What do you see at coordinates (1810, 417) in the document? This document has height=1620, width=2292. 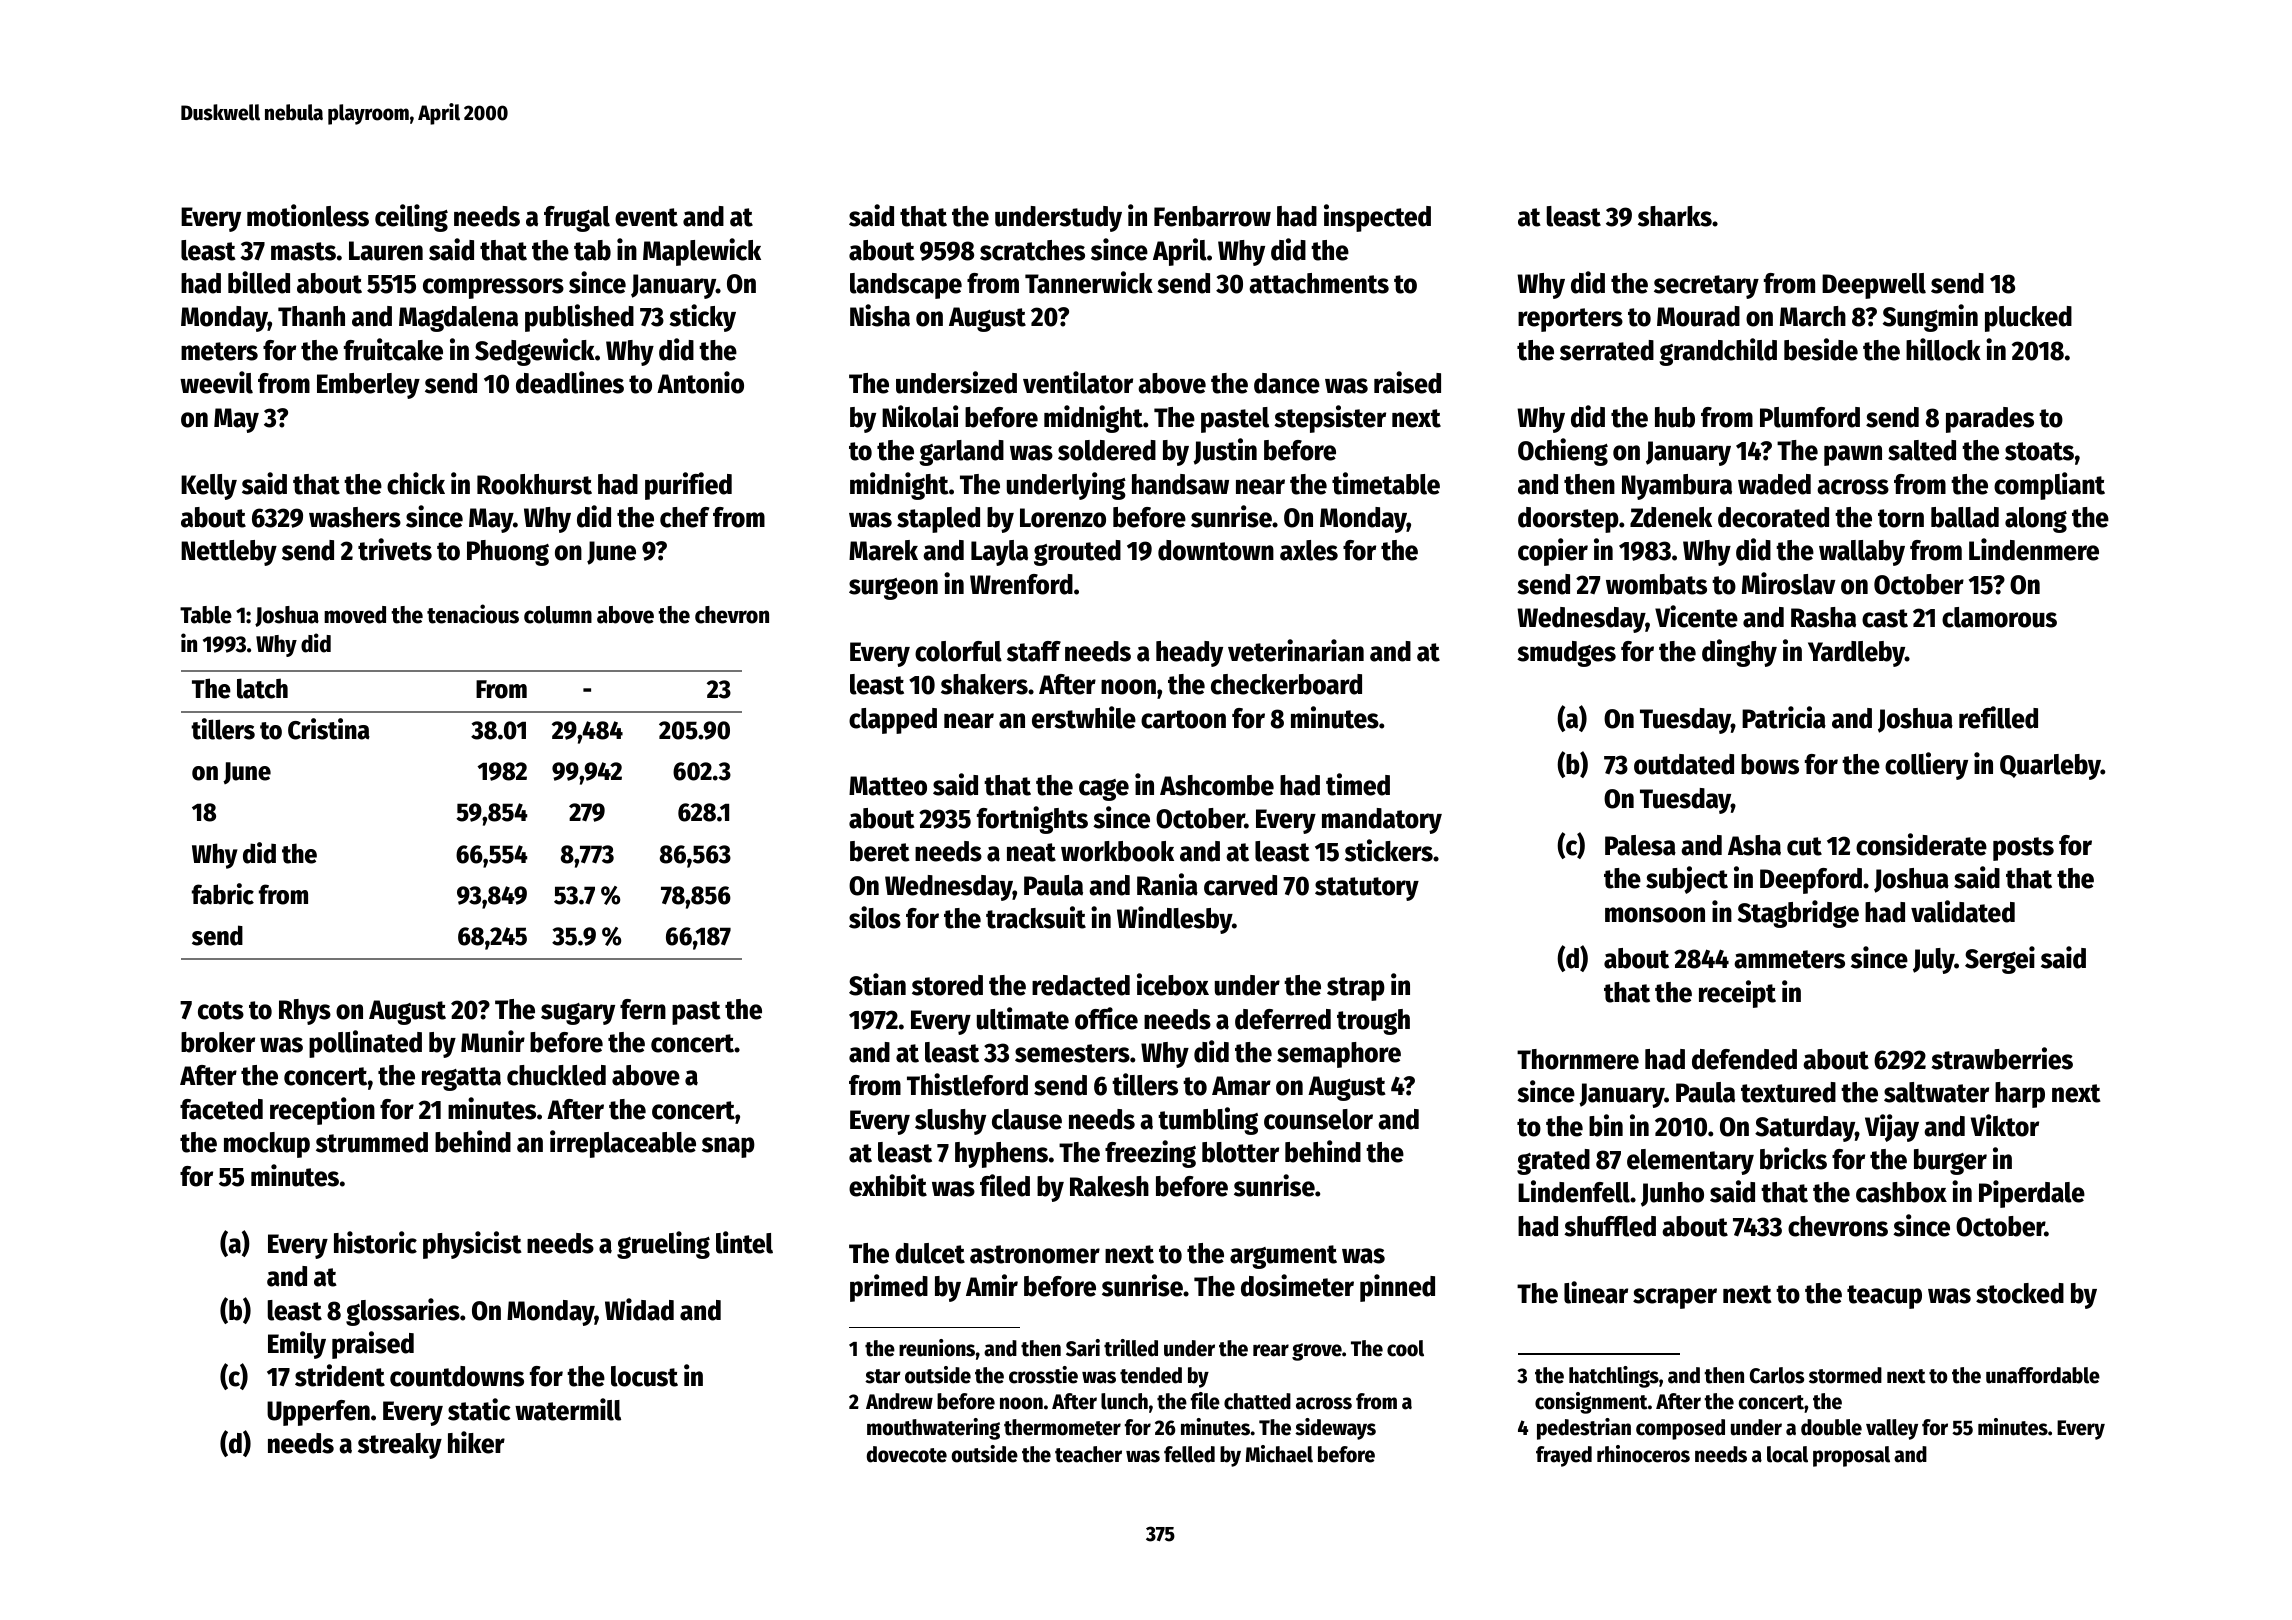 I see `Plumford` at bounding box center [1810, 417].
